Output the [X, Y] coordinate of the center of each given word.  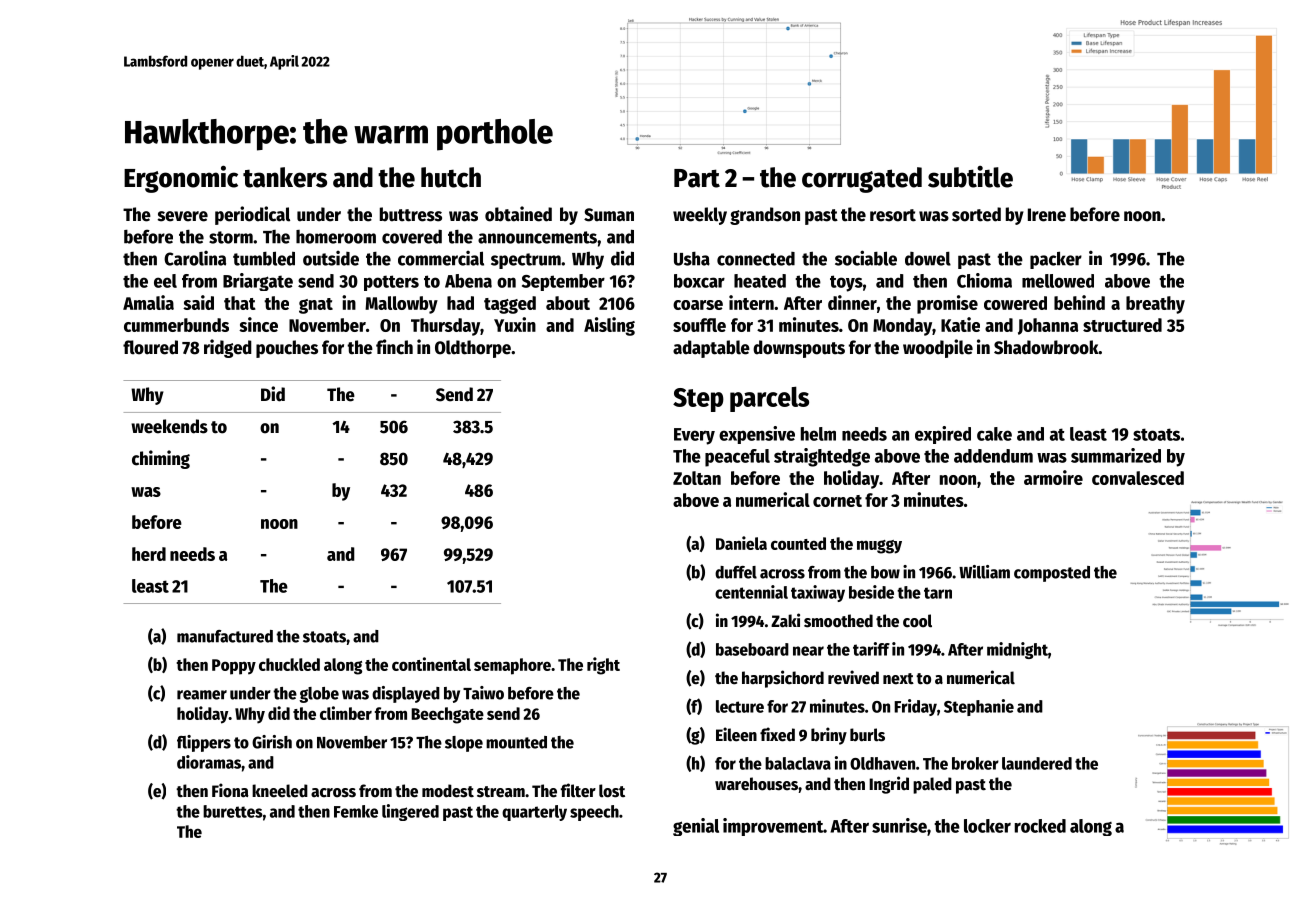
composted [1052, 574]
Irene [1047, 215]
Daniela [741, 543]
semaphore [512, 666]
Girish [272, 742]
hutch [451, 177]
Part [697, 178]
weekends [169, 426]
